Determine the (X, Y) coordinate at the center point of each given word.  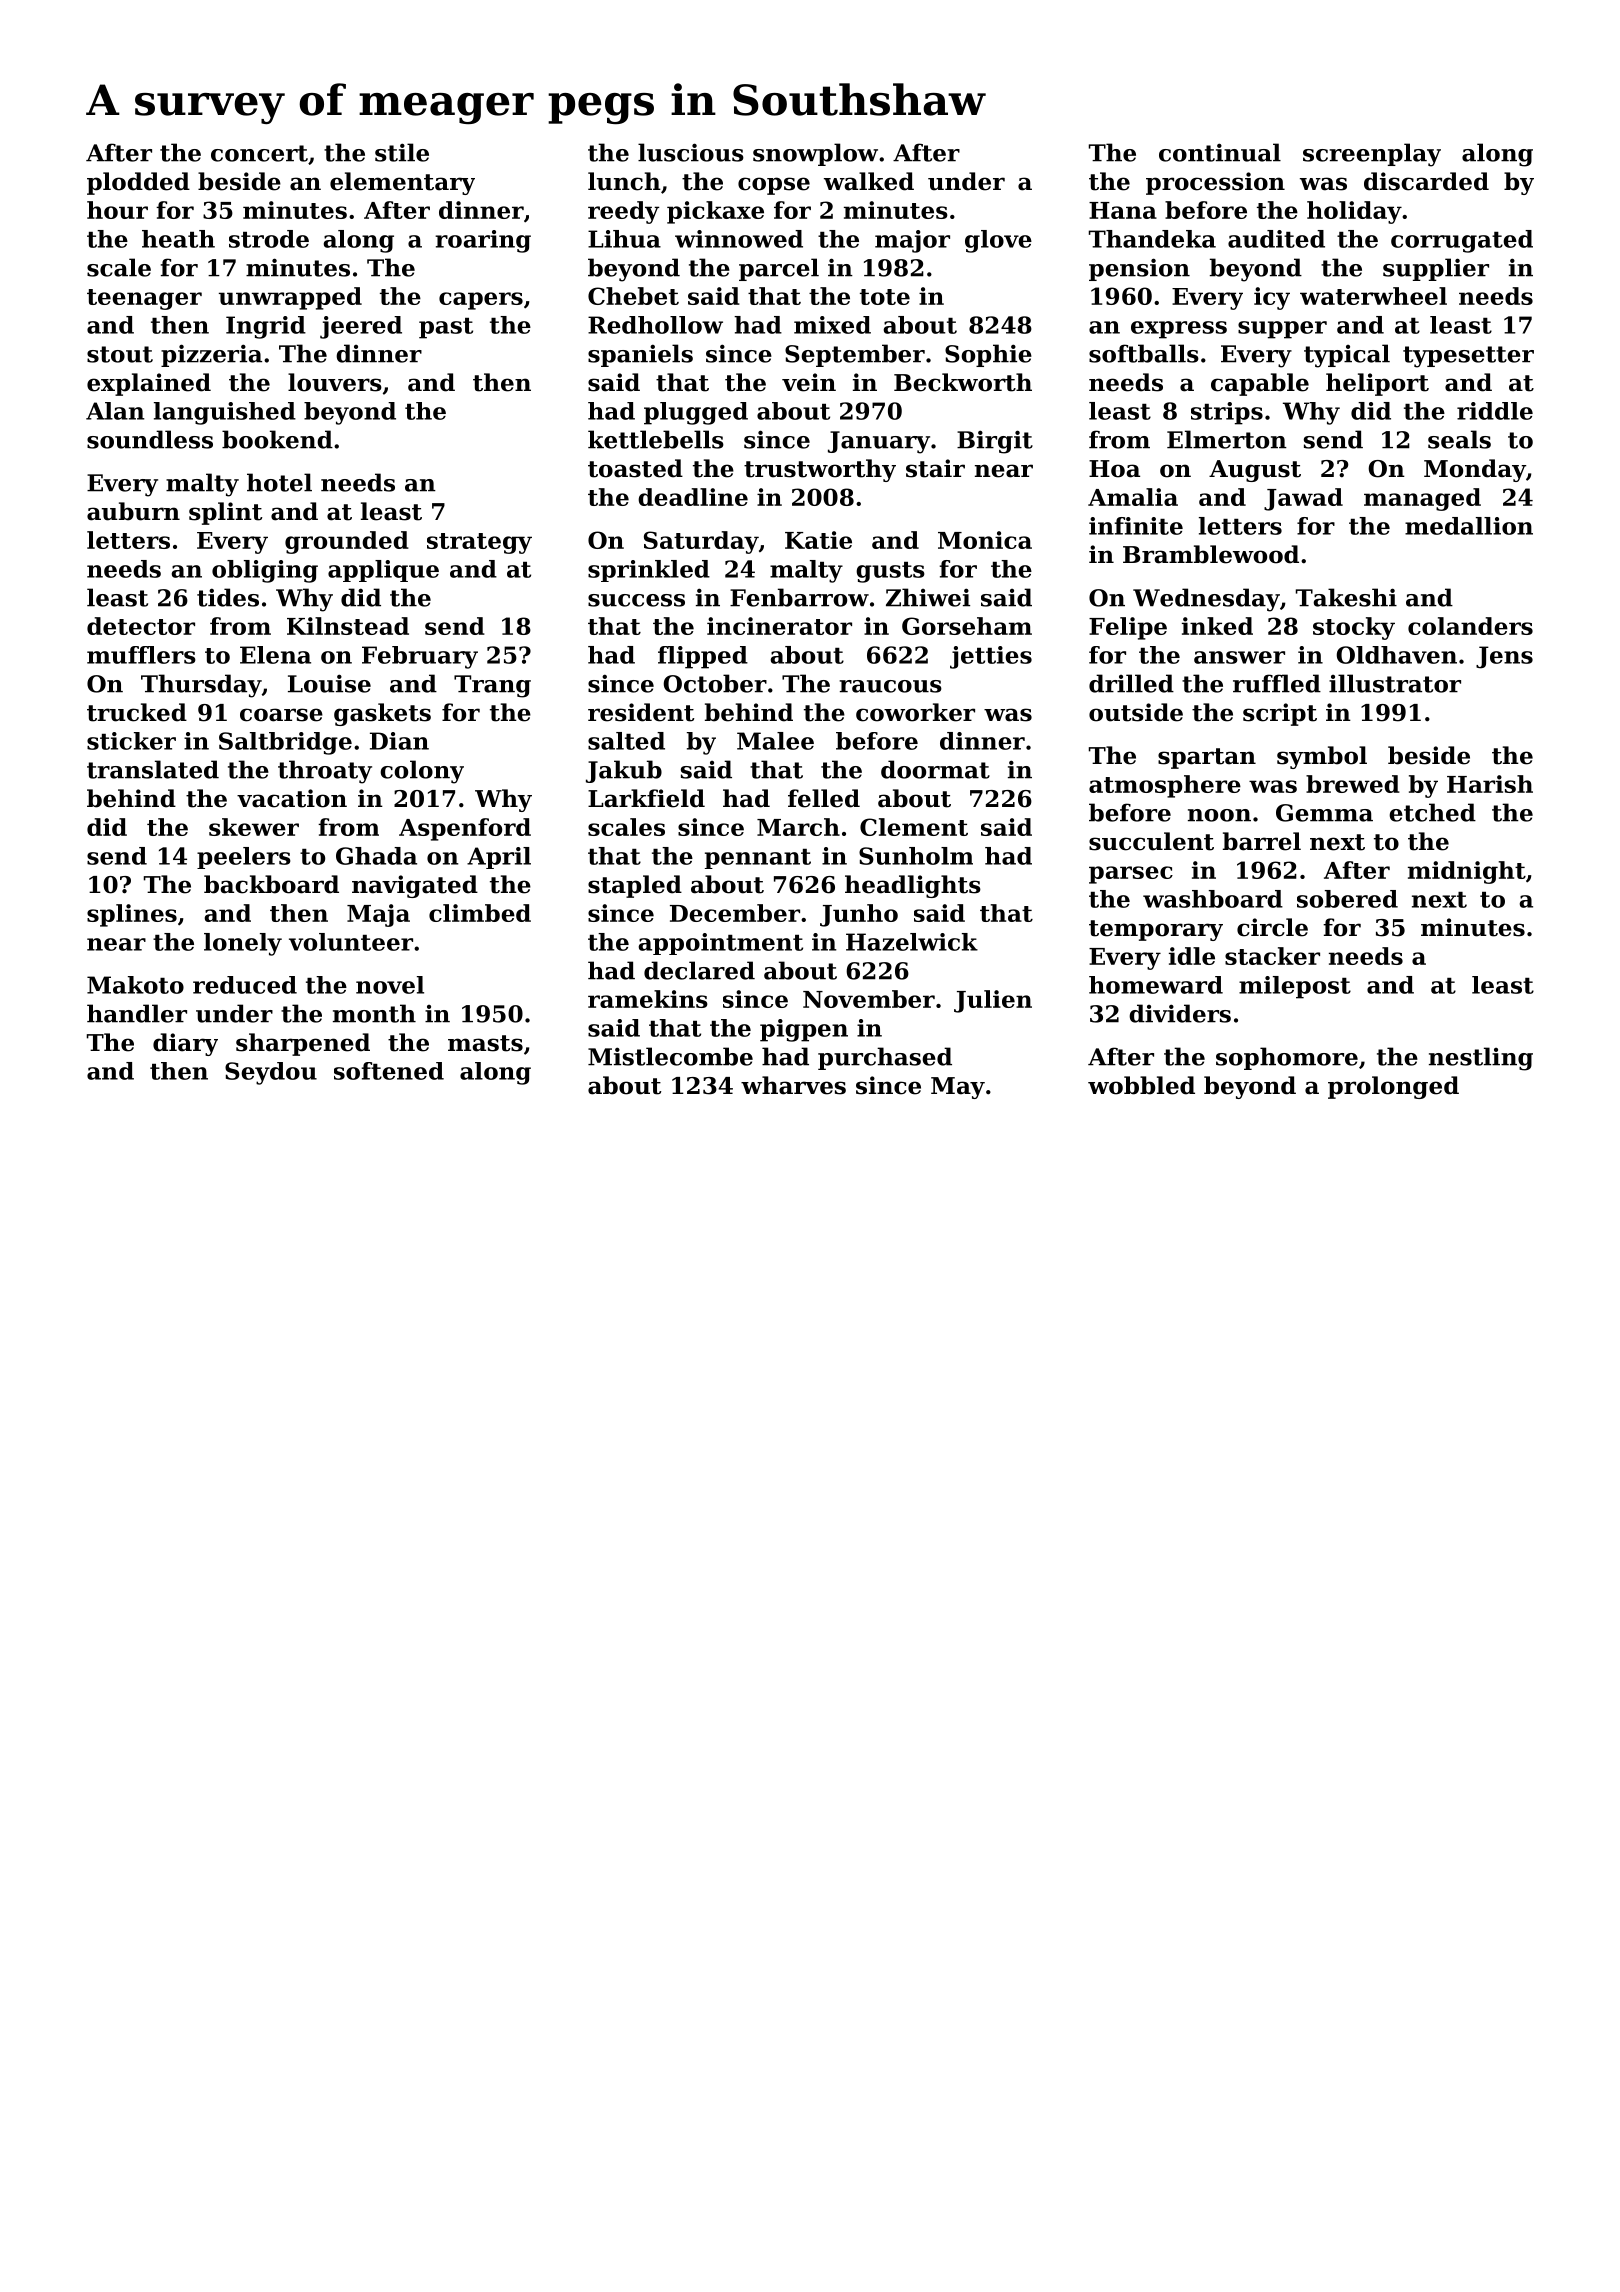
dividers (1180, 1013)
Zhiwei (928, 597)
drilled (1131, 683)
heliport (1377, 384)
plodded (138, 183)
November (869, 999)
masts (485, 1043)
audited (1276, 239)
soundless (150, 439)
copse (774, 186)
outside (1136, 712)
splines (132, 915)
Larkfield (646, 798)
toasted (635, 468)
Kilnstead (348, 626)
